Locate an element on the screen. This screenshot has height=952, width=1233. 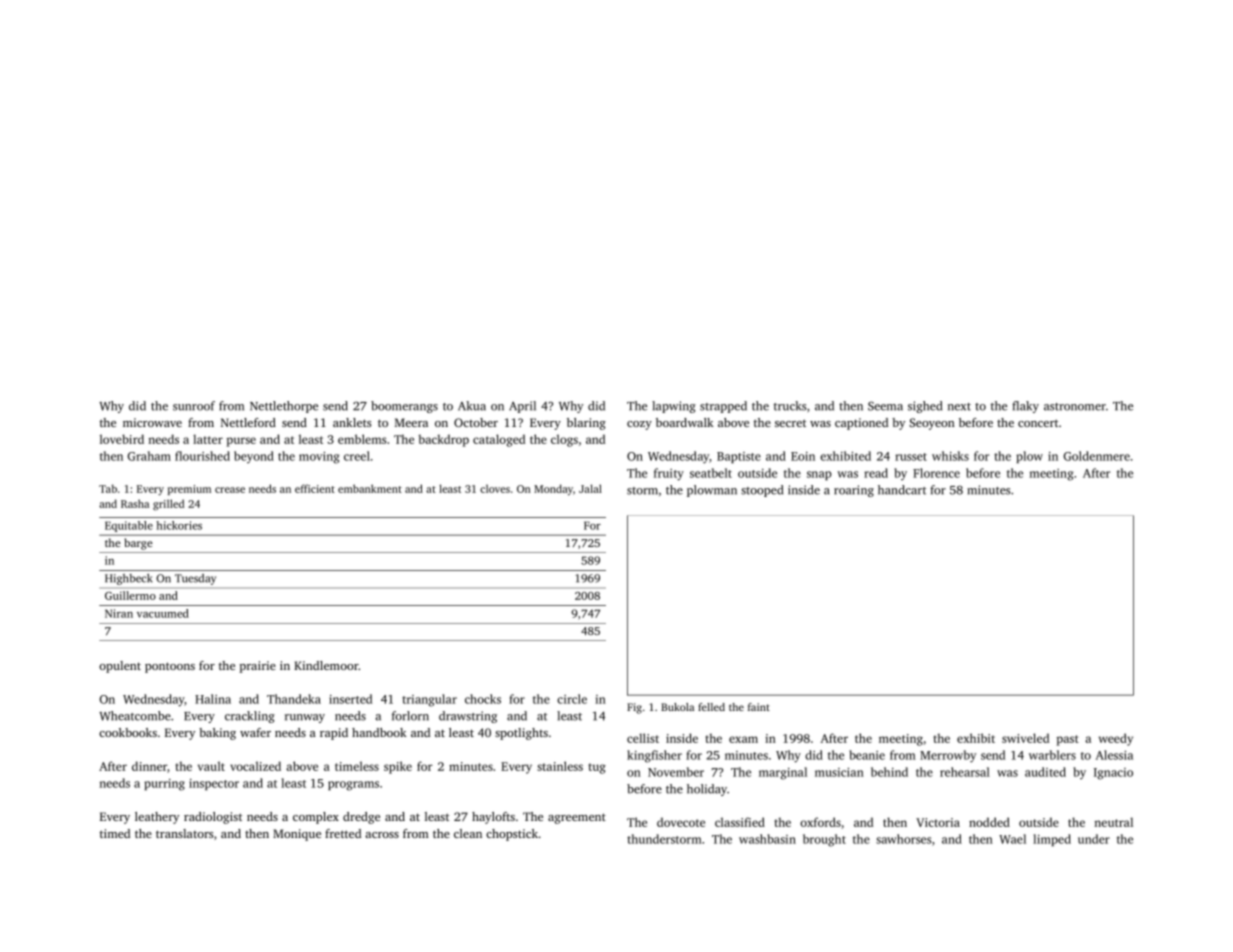
felled is located at coordinates (711, 707).
